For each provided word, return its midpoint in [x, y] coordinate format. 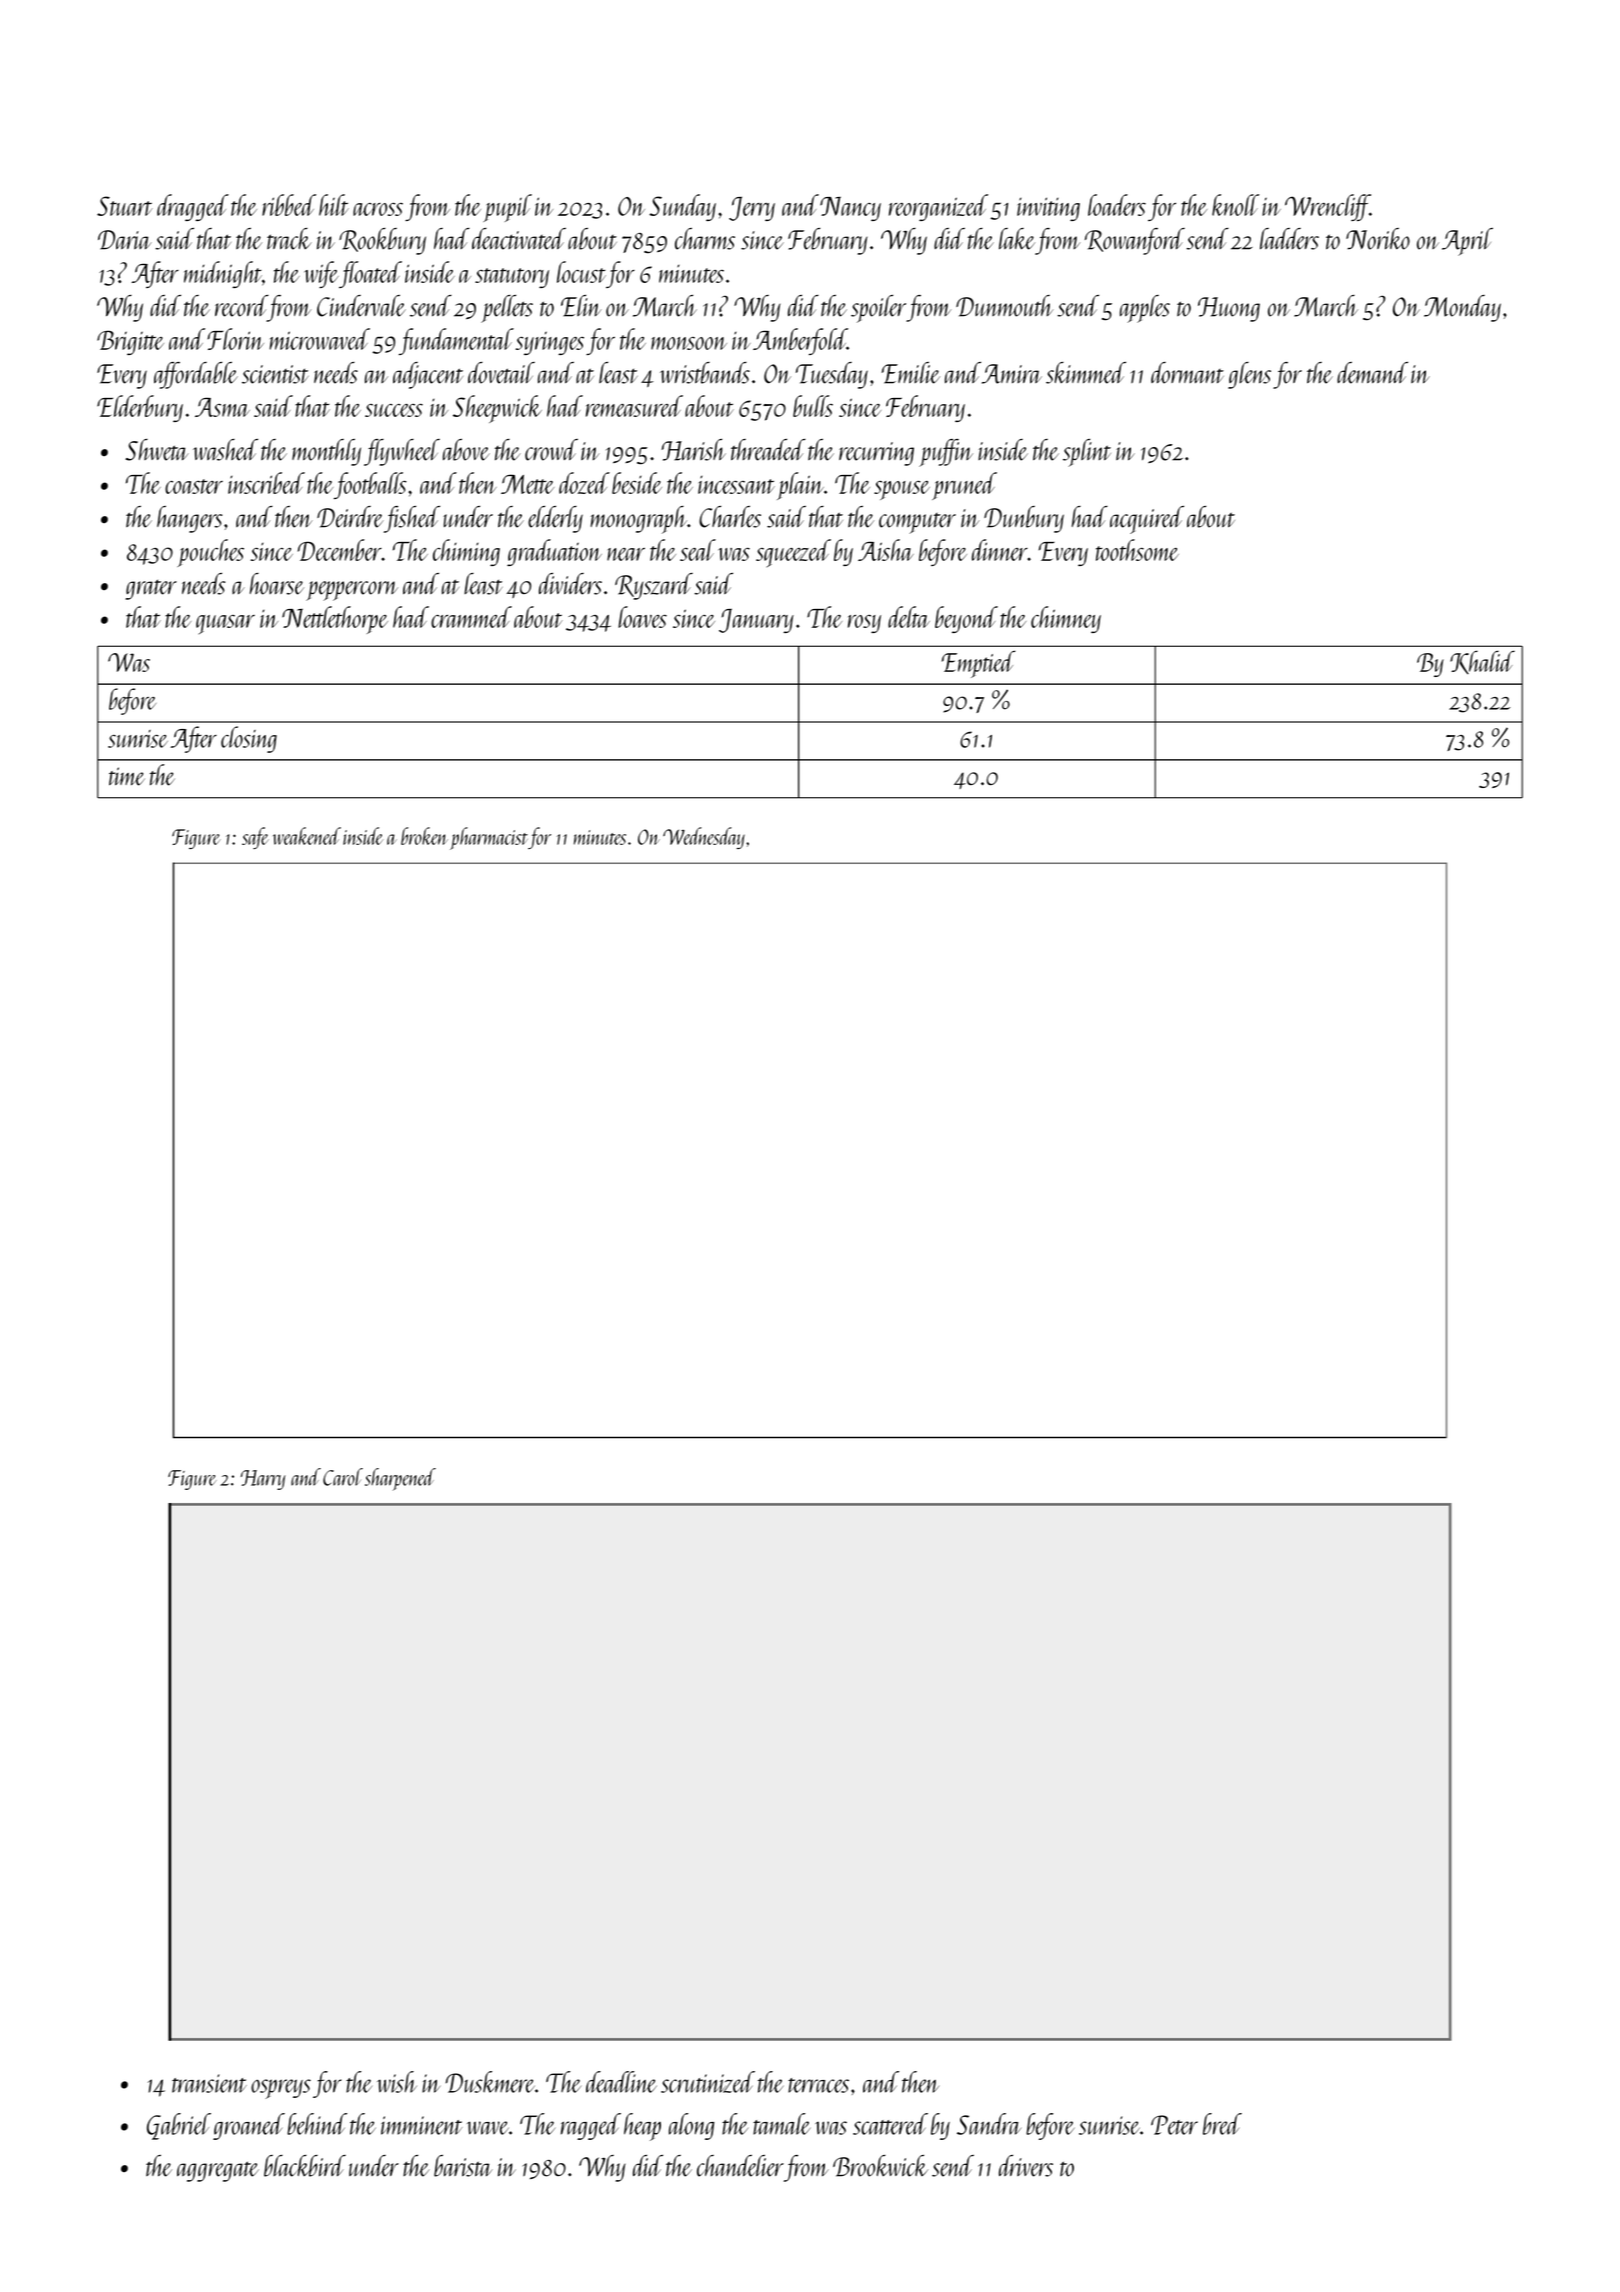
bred [1222, 2124]
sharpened [400, 1479]
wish [397, 2082]
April [1467, 242]
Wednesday [704, 838]
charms [705, 239]
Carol [343, 1477]
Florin [235, 339]
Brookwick [880, 2166]
